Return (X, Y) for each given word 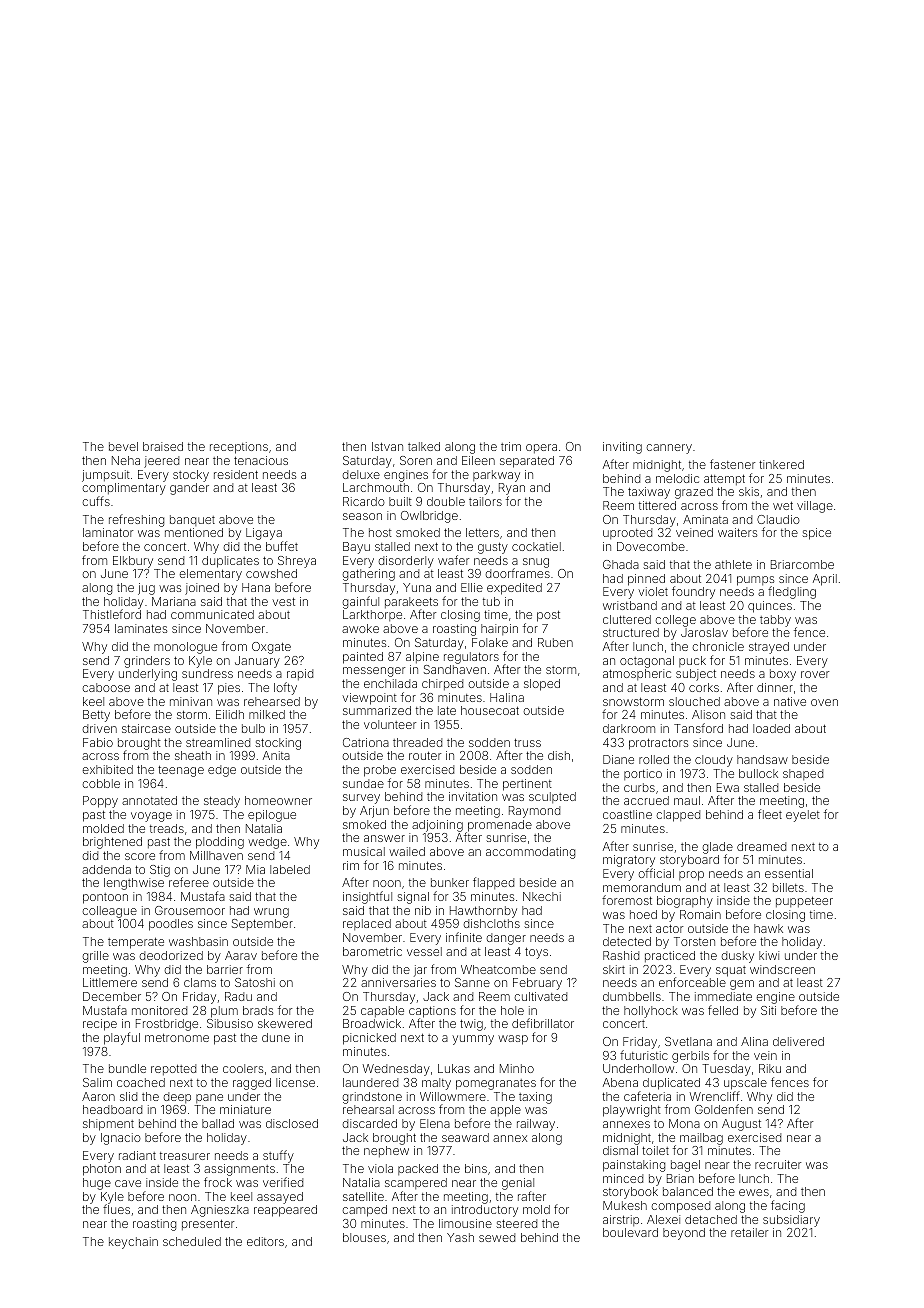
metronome (177, 1038)
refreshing (136, 520)
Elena (435, 1123)
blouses (364, 1237)
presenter (208, 1225)
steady (222, 802)
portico (643, 774)
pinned (646, 580)
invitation (473, 796)
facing (788, 1206)
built (400, 501)
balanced (688, 1191)
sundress (207, 673)
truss (527, 743)
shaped (803, 774)
